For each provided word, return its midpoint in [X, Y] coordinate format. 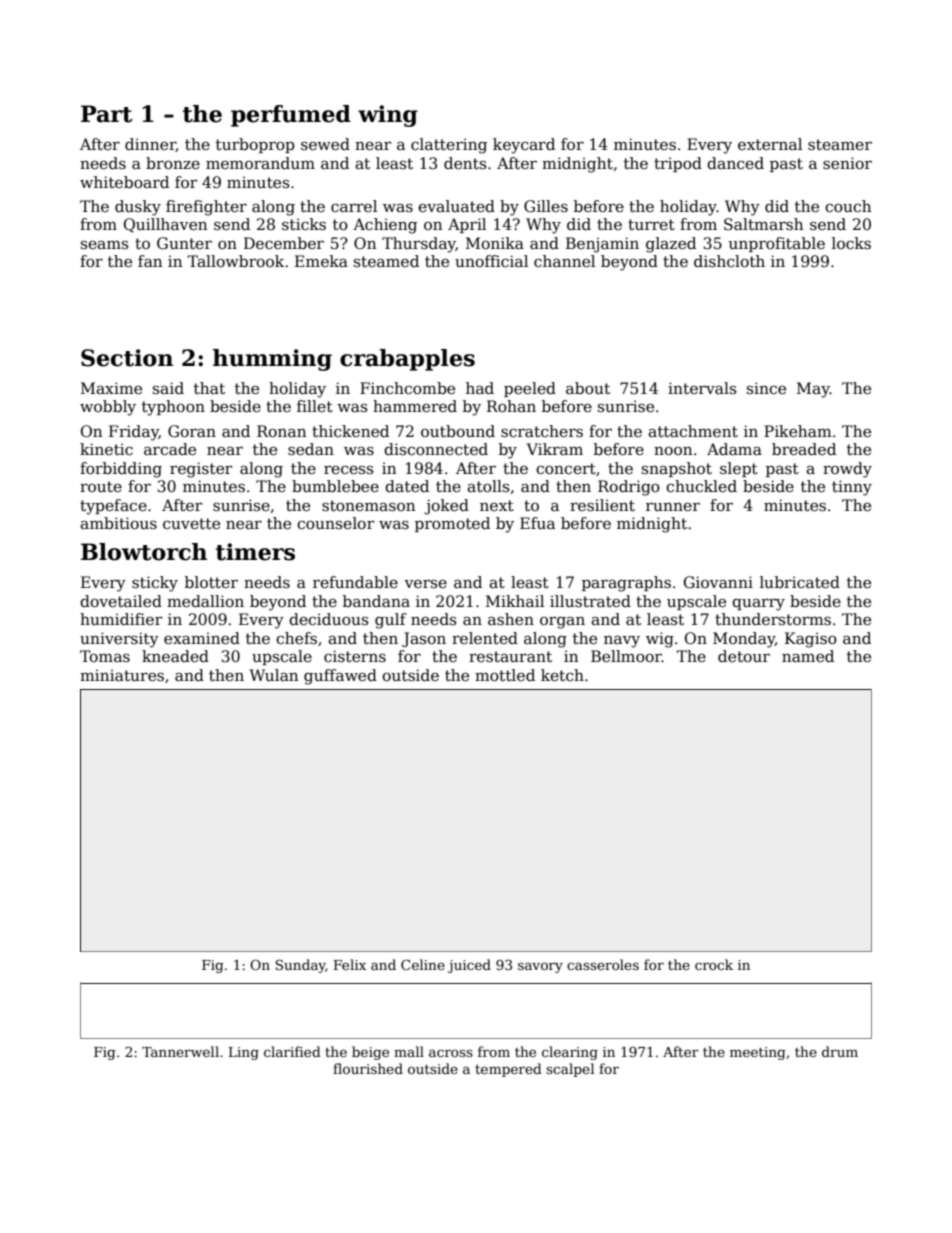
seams [105, 244]
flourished [368, 1068]
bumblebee [335, 486]
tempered [508, 1070]
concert [566, 468]
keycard [524, 146]
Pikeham [798, 431]
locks [851, 243]
